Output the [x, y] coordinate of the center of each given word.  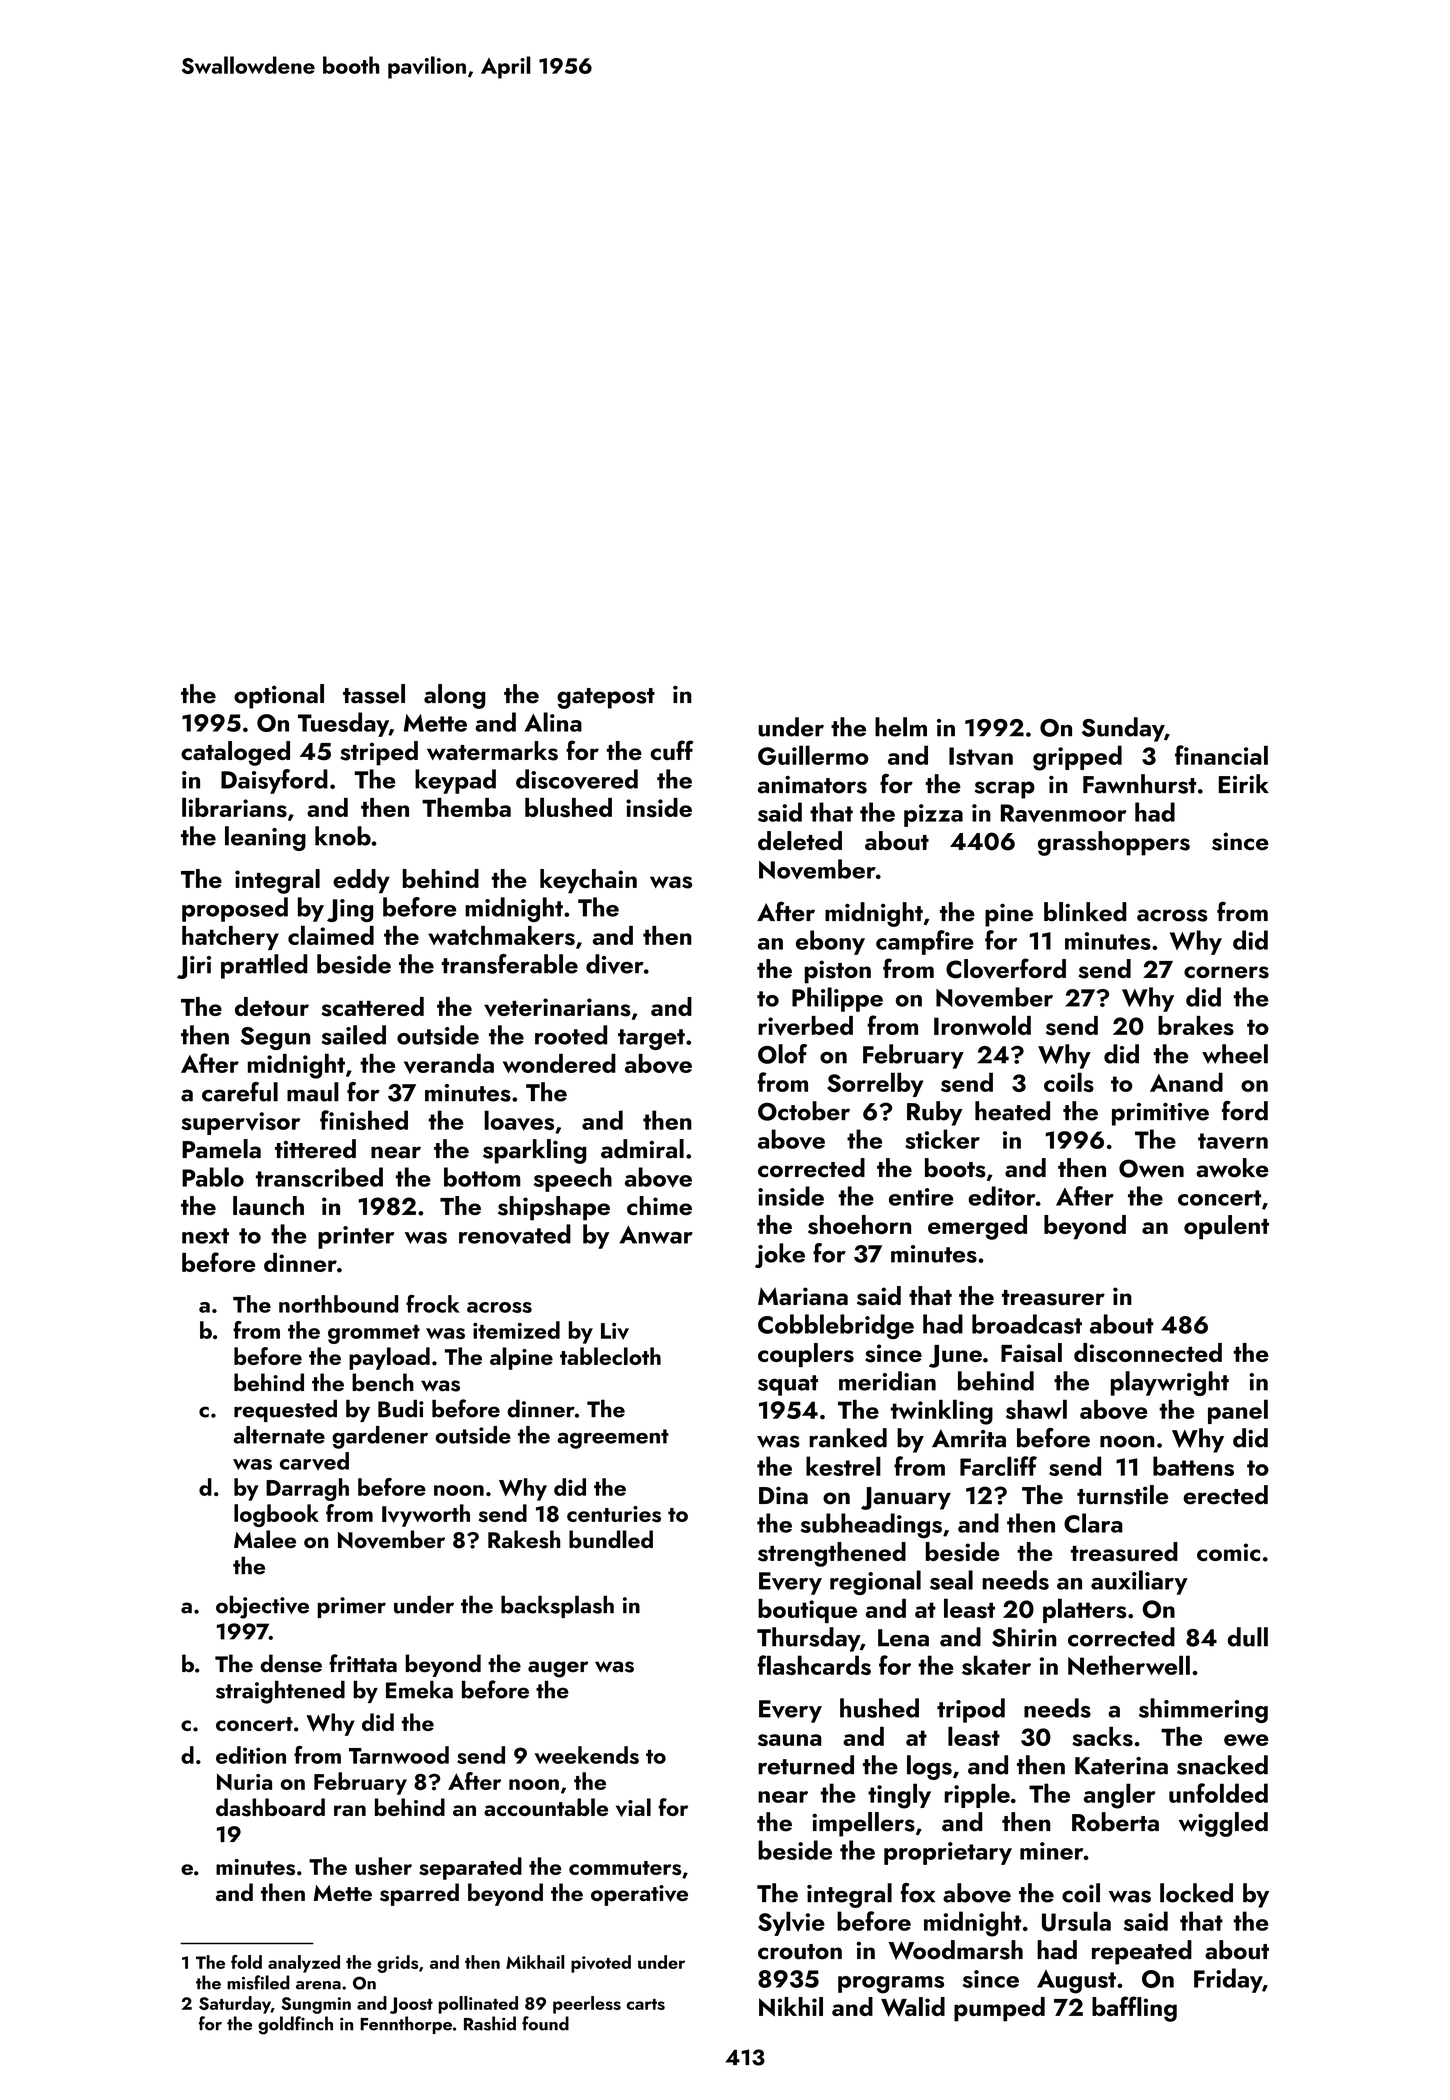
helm [901, 727]
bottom [482, 1177]
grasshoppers [1114, 843]
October [804, 1111]
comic [1228, 1552]
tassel [374, 694]
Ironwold [982, 1025]
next [205, 1236]
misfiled [258, 1982]
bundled [611, 1539]
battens [1193, 1466]
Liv [615, 1331]
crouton [800, 1952]
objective [262, 1607]
